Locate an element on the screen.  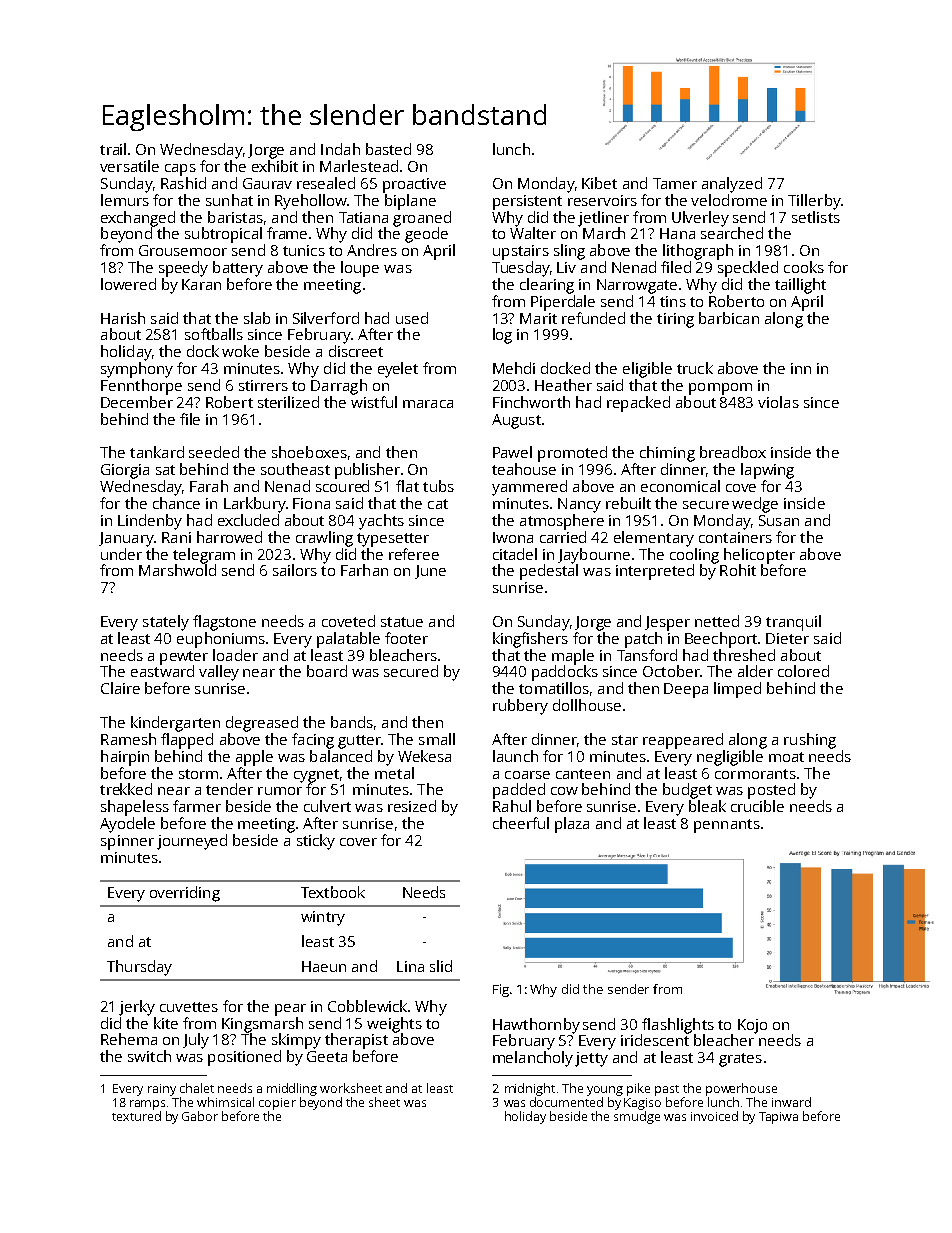
Haeun is located at coordinates (324, 966).
